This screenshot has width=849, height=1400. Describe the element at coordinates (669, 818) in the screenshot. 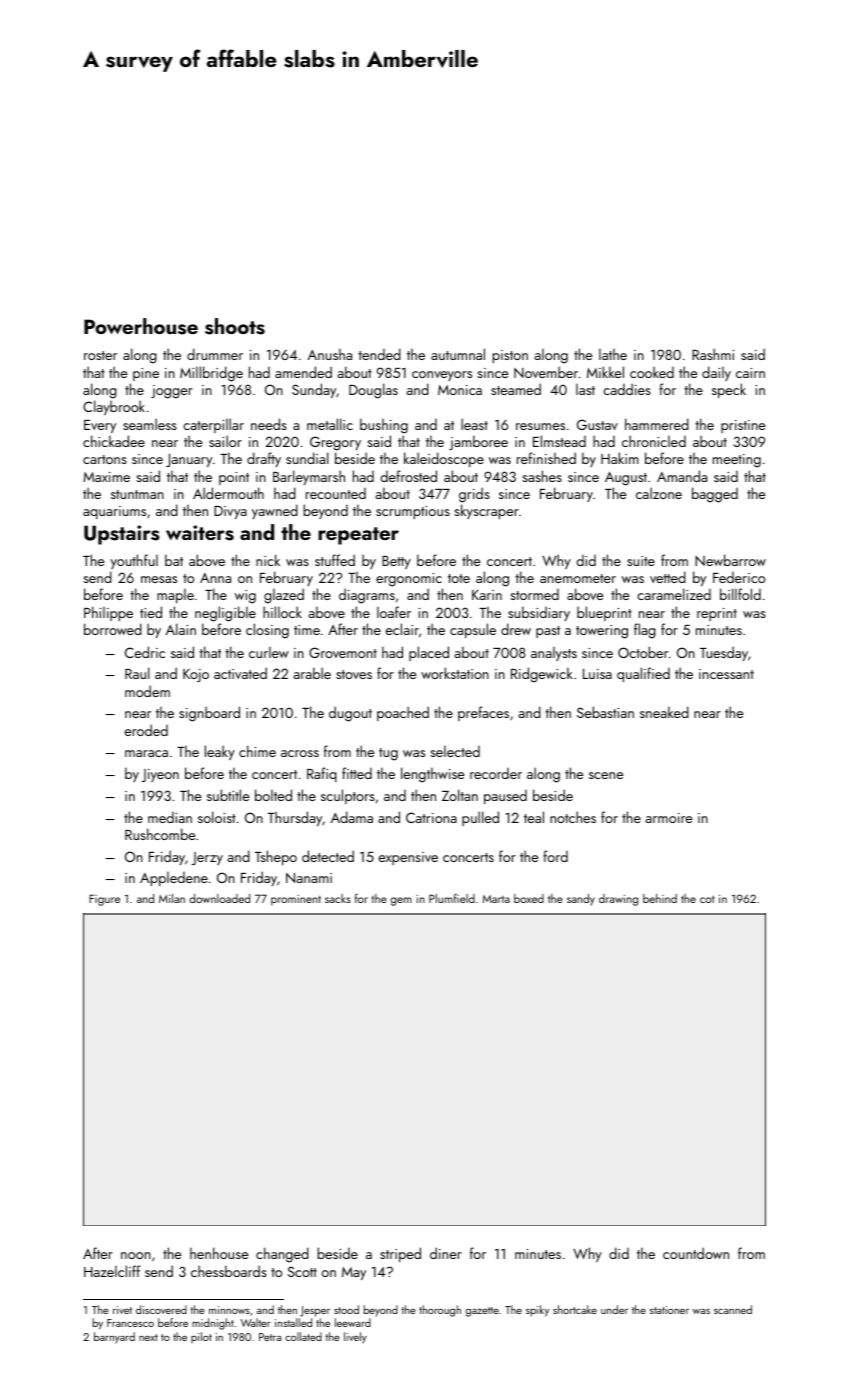

I see `armoire` at that location.
